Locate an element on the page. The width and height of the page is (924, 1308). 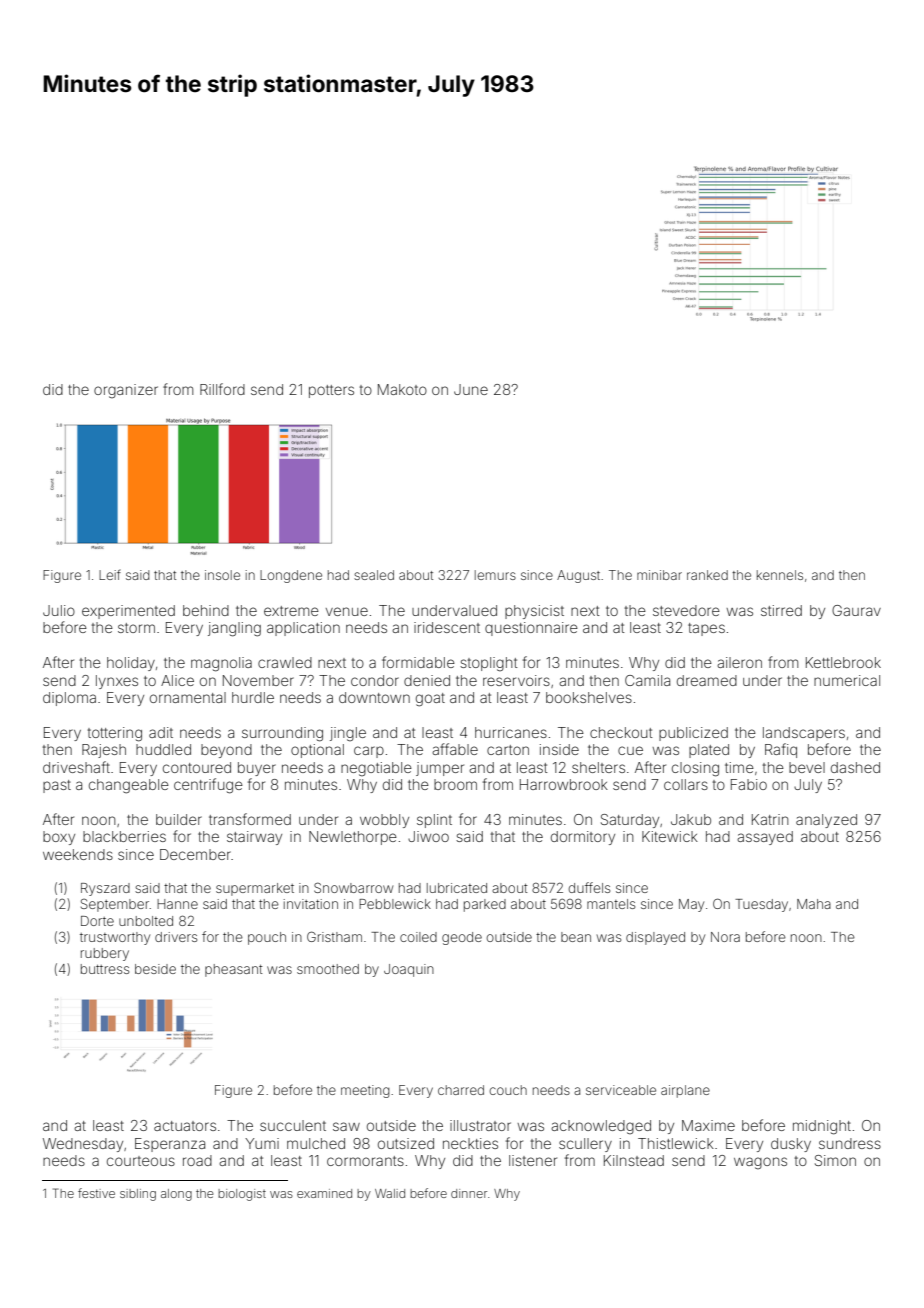
midnight is located at coordinates (822, 1127).
